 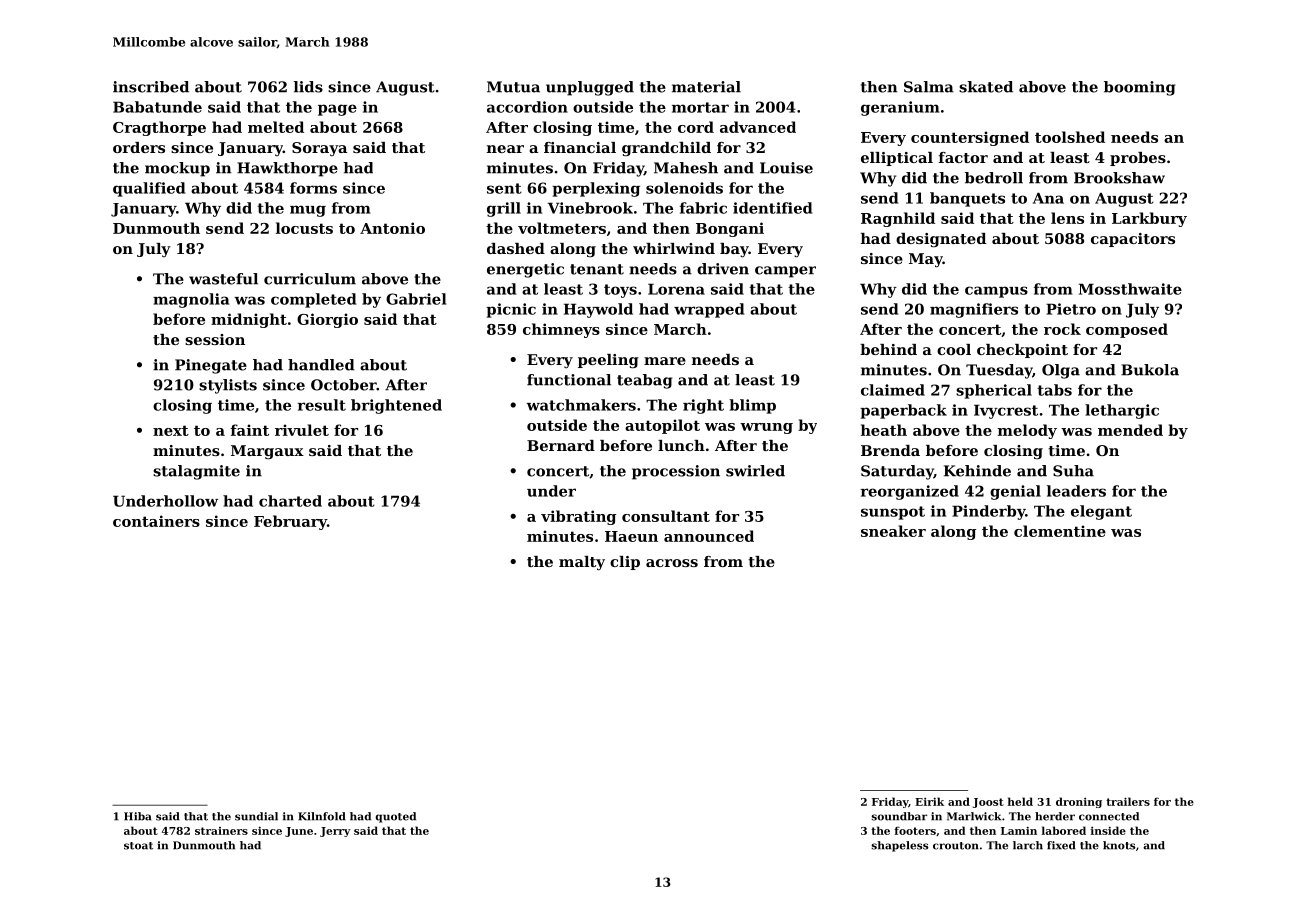 I want to click on February, so click(x=290, y=522).
